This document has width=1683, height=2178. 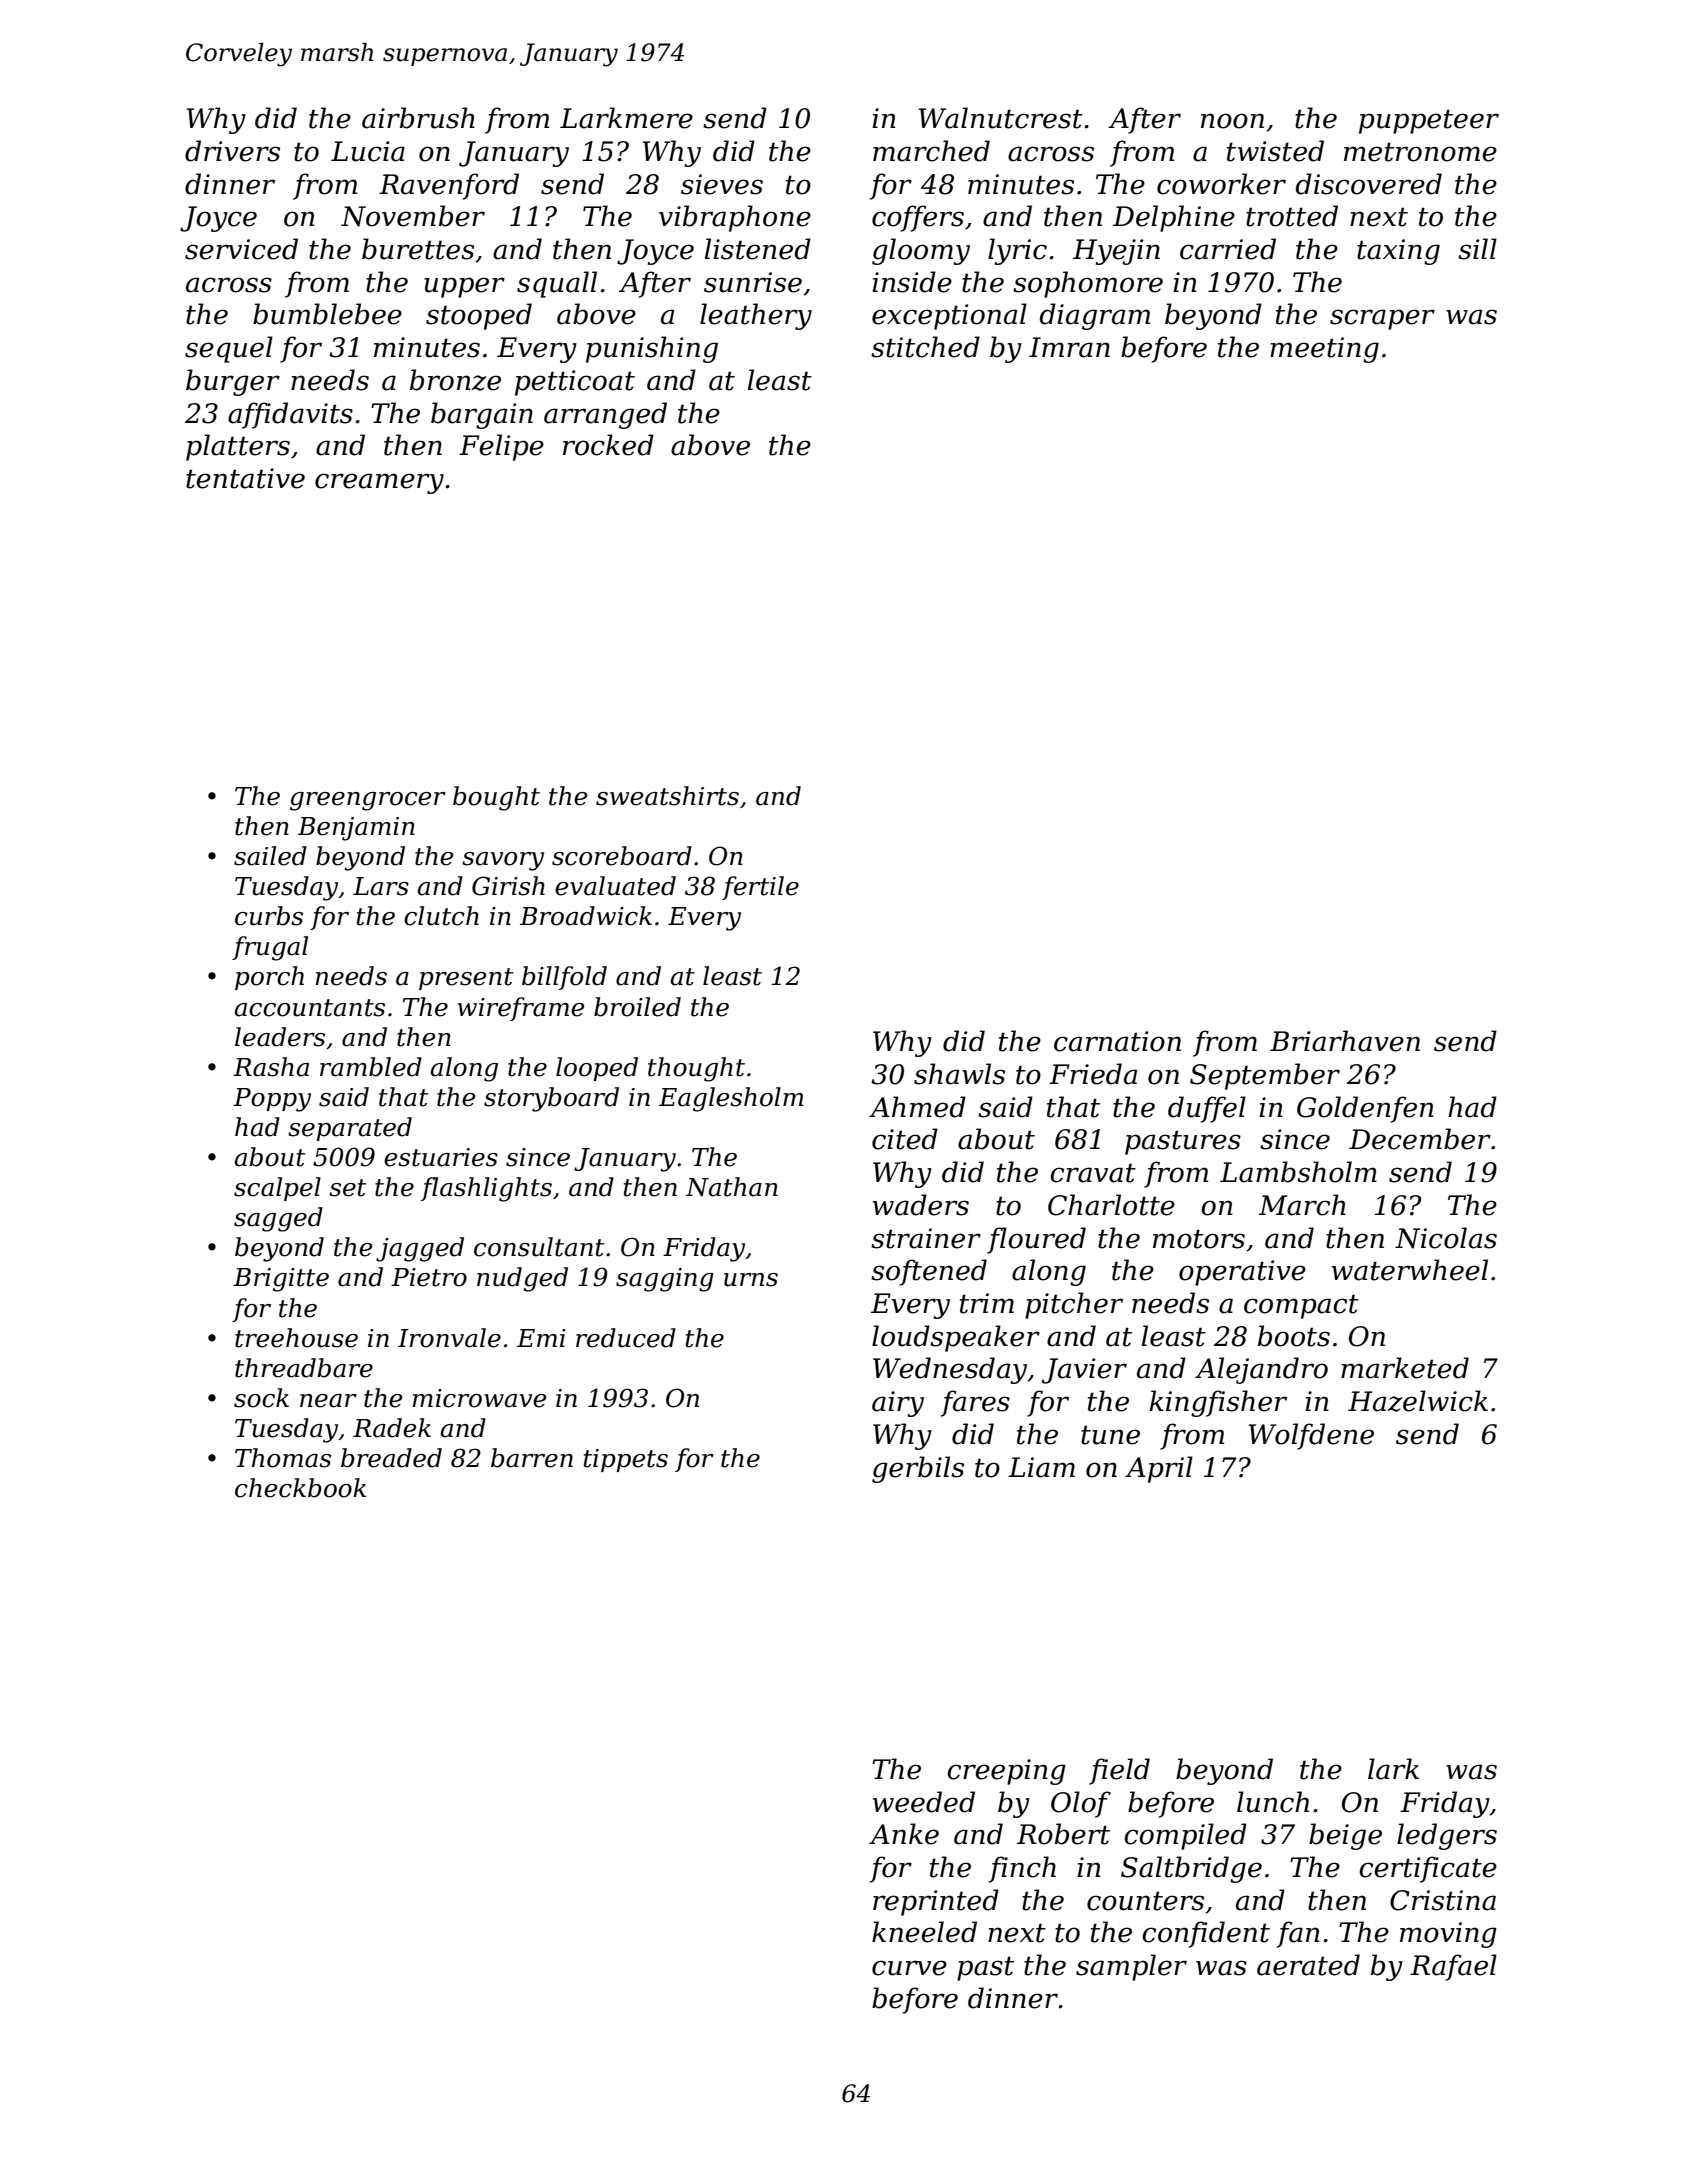 I want to click on broiled, so click(x=637, y=1007).
